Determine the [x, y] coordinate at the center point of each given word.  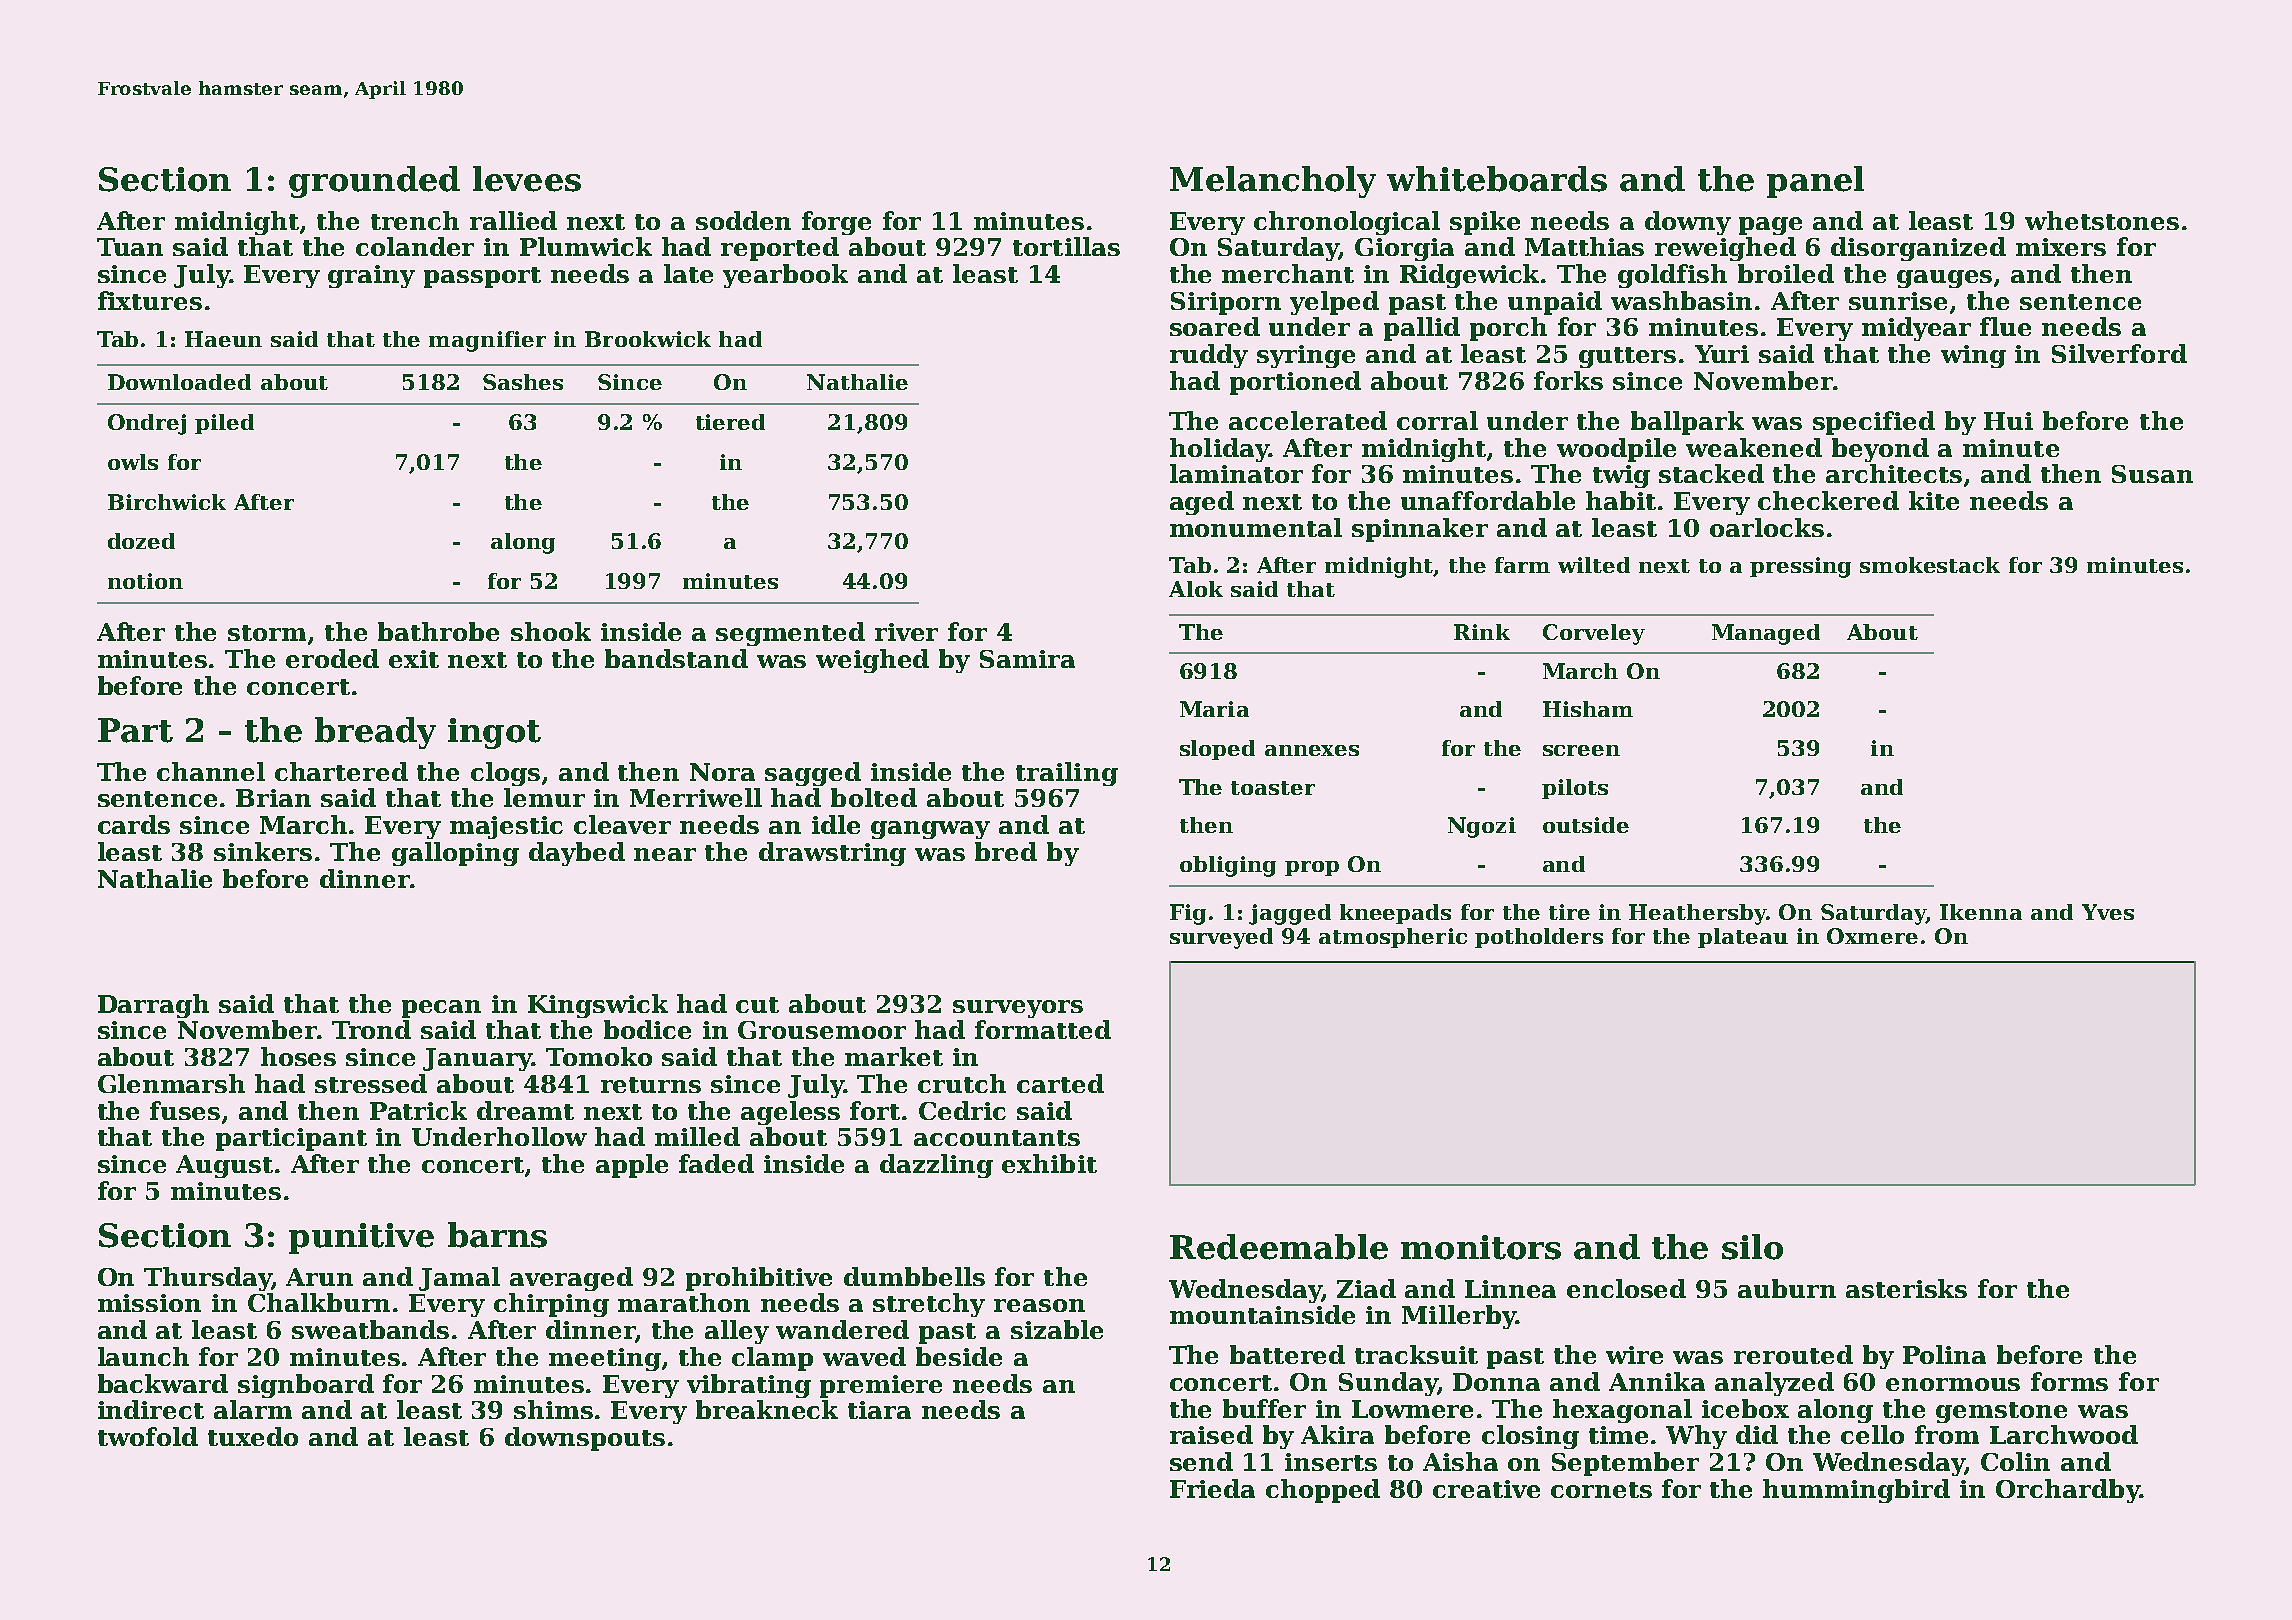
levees [527, 179]
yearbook [785, 276]
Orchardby [2068, 1491]
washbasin [1681, 300]
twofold [148, 1436]
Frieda [1212, 1488]
